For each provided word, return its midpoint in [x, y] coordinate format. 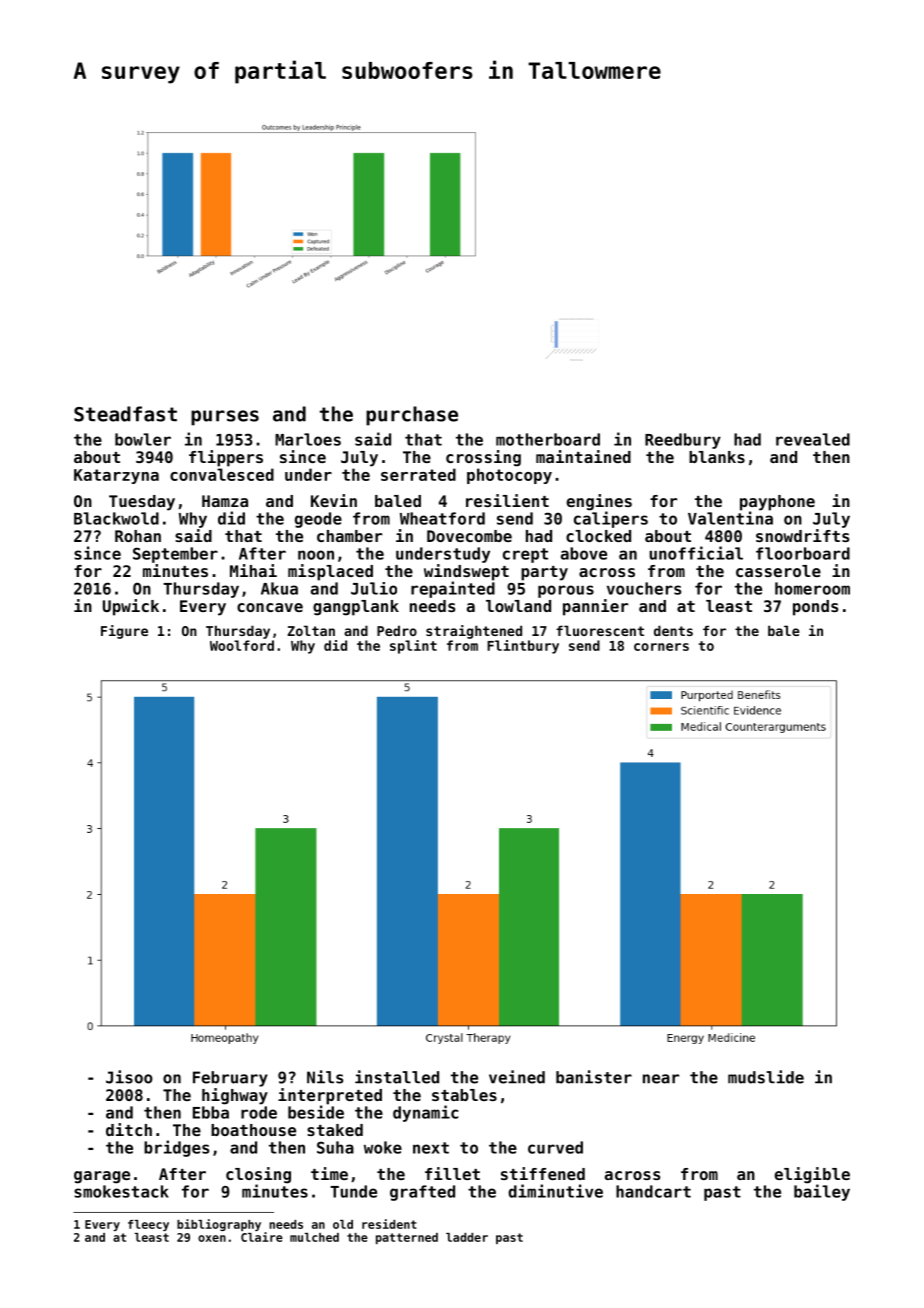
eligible [812, 1175]
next [431, 1148]
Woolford [242, 645]
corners [661, 647]
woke [383, 1147]
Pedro [397, 630]
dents [673, 630]
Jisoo [129, 1077]
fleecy [148, 1225]
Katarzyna [116, 476]
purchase [412, 416]
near [661, 1079]
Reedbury [683, 441]
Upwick [131, 607]
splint [413, 647]
